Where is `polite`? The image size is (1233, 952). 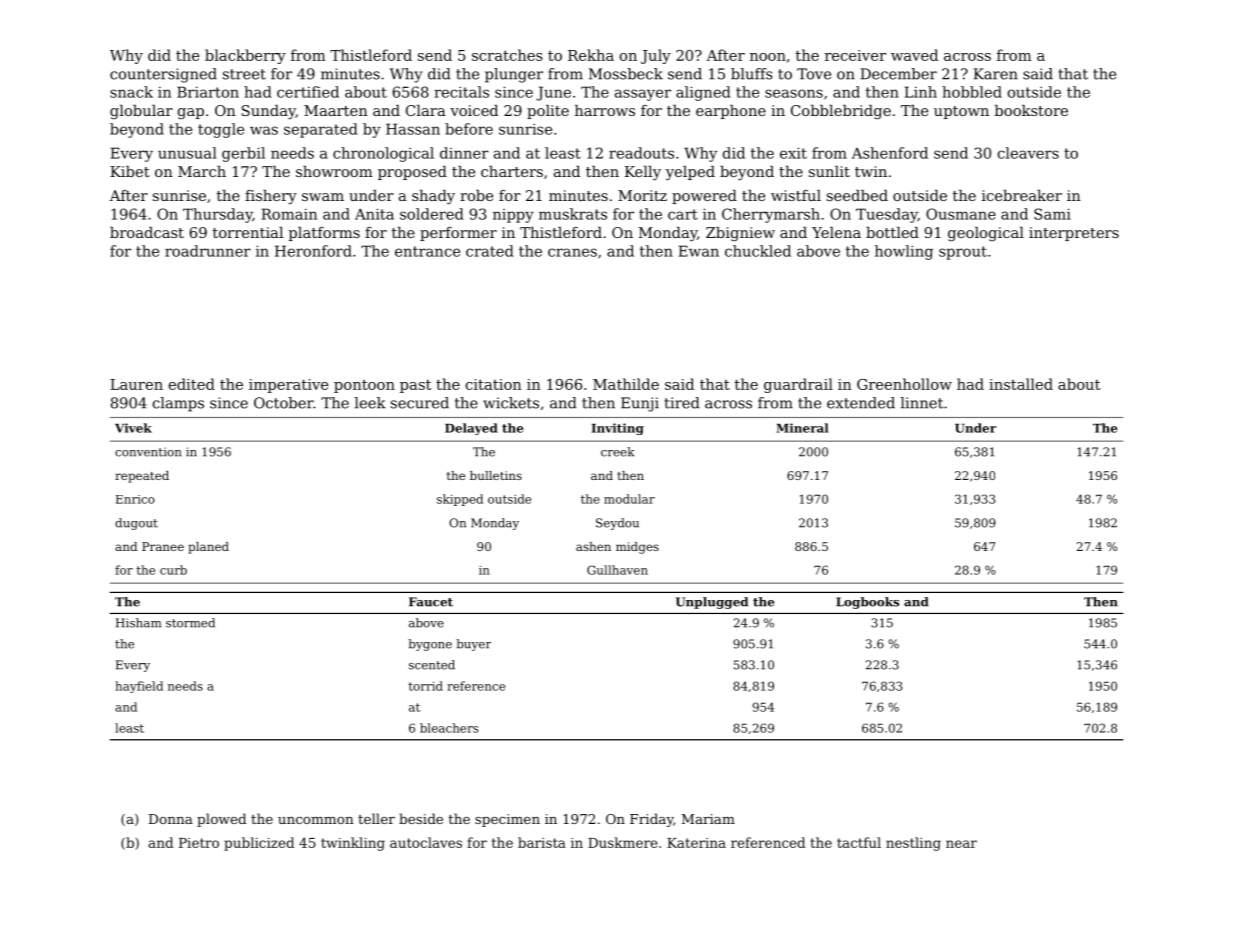
polite is located at coordinates (548, 112).
